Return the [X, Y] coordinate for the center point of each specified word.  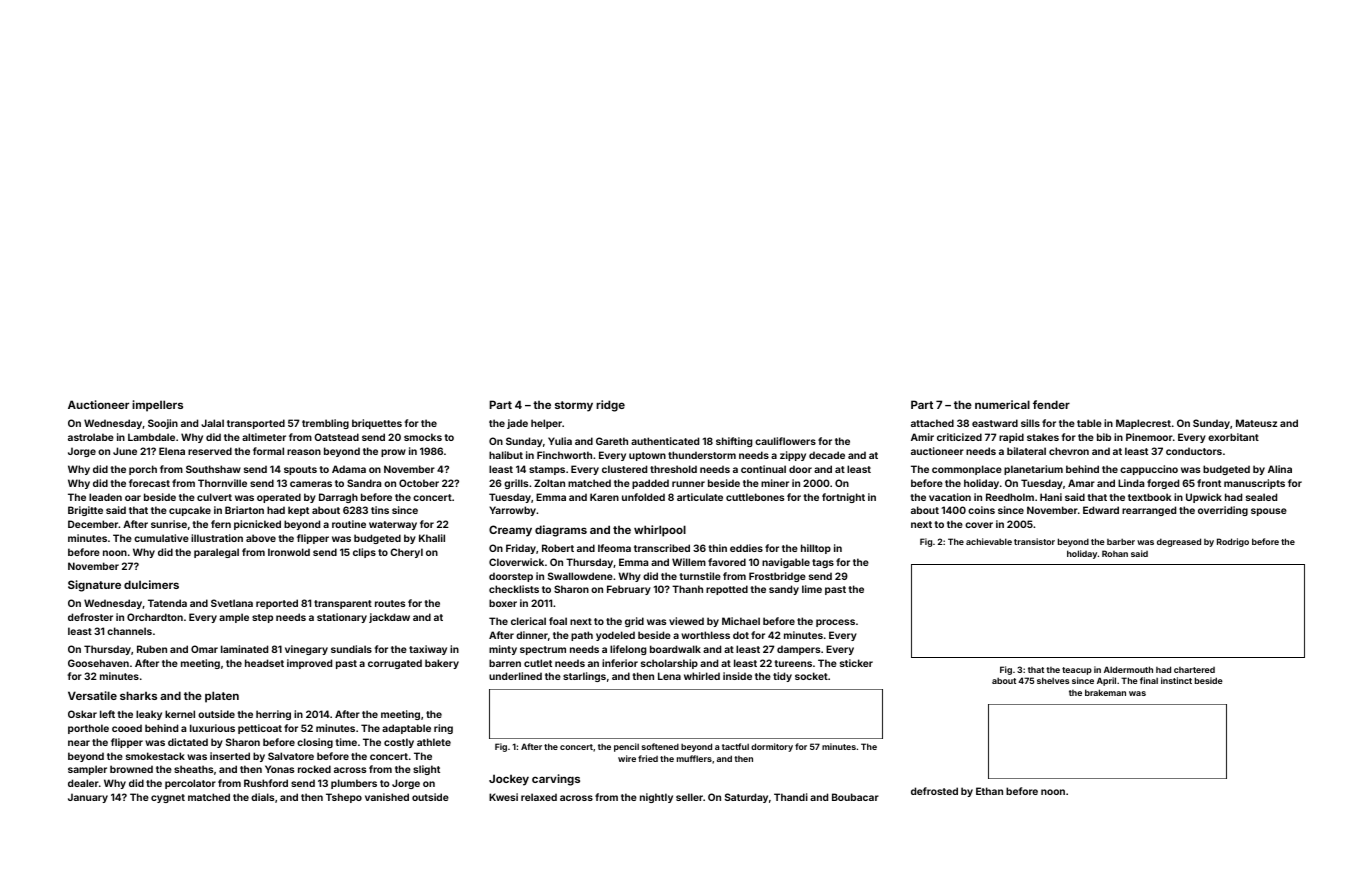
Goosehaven [98, 663]
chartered [1194, 670]
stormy [574, 406]
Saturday [746, 798]
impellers [157, 406]
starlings [584, 677]
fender [1051, 404]
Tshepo [344, 798]
